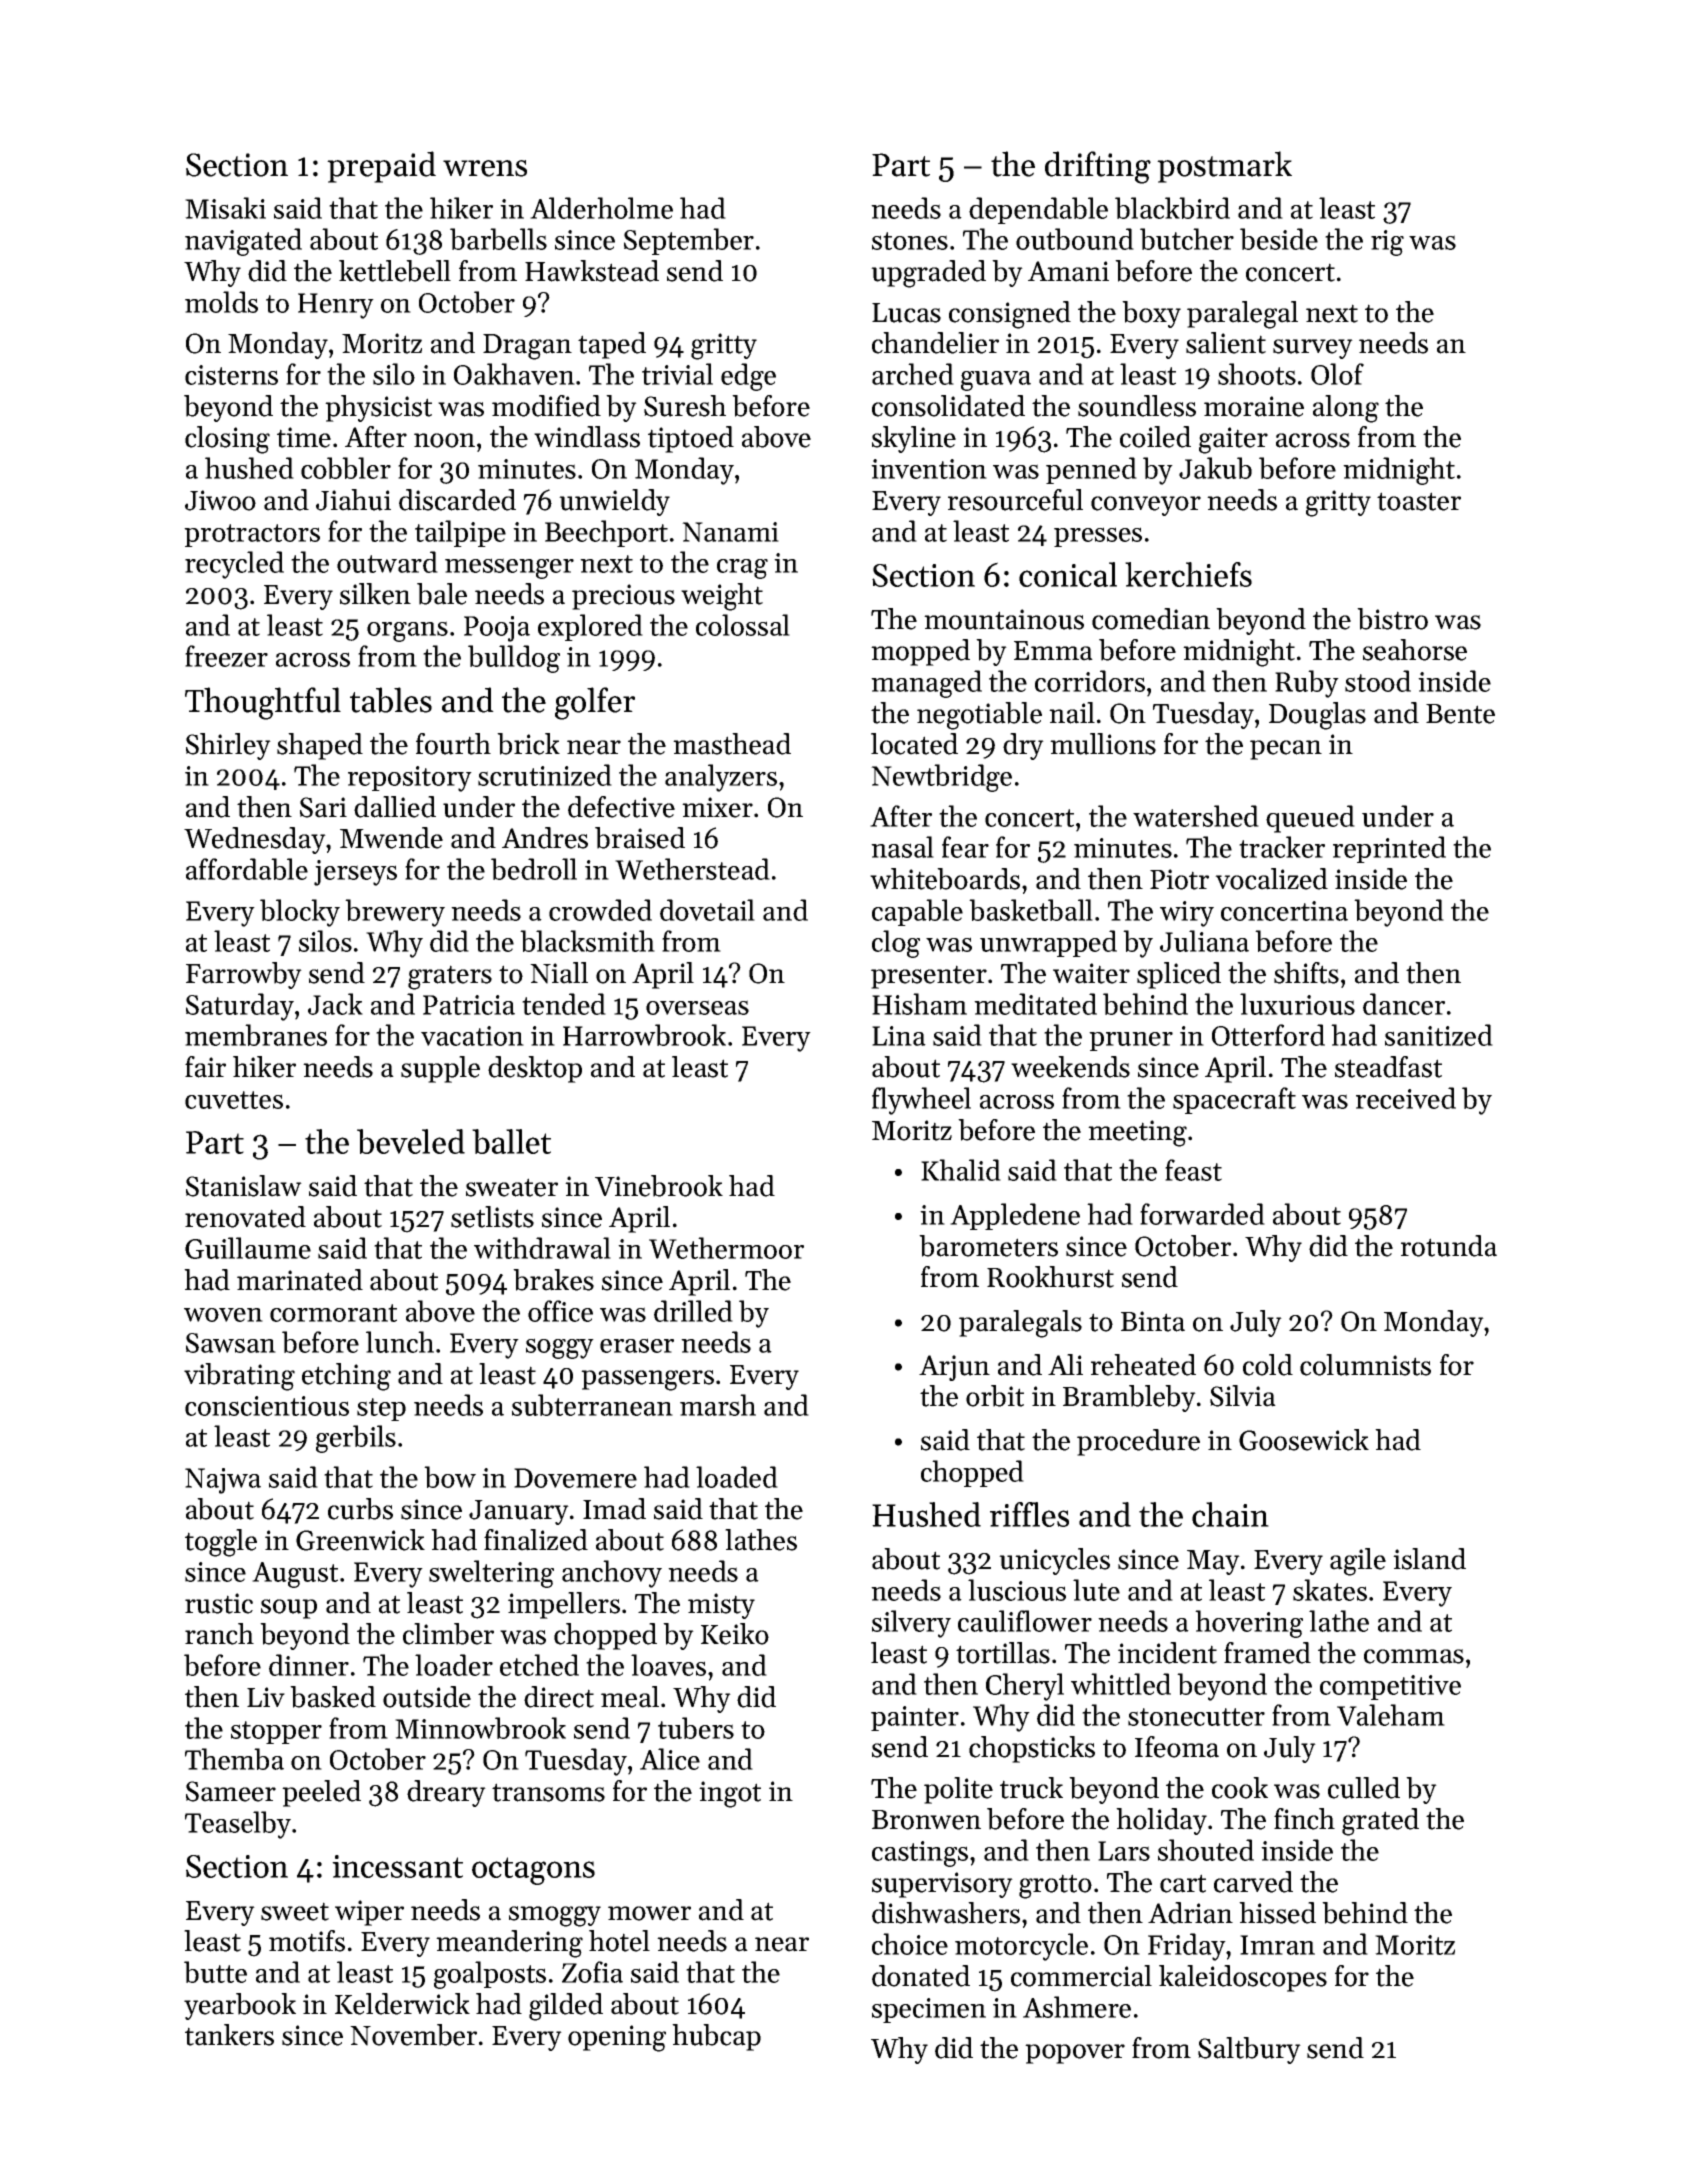  Describe the element at coordinates (929, 2010) in the screenshot. I see `specimen` at that location.
